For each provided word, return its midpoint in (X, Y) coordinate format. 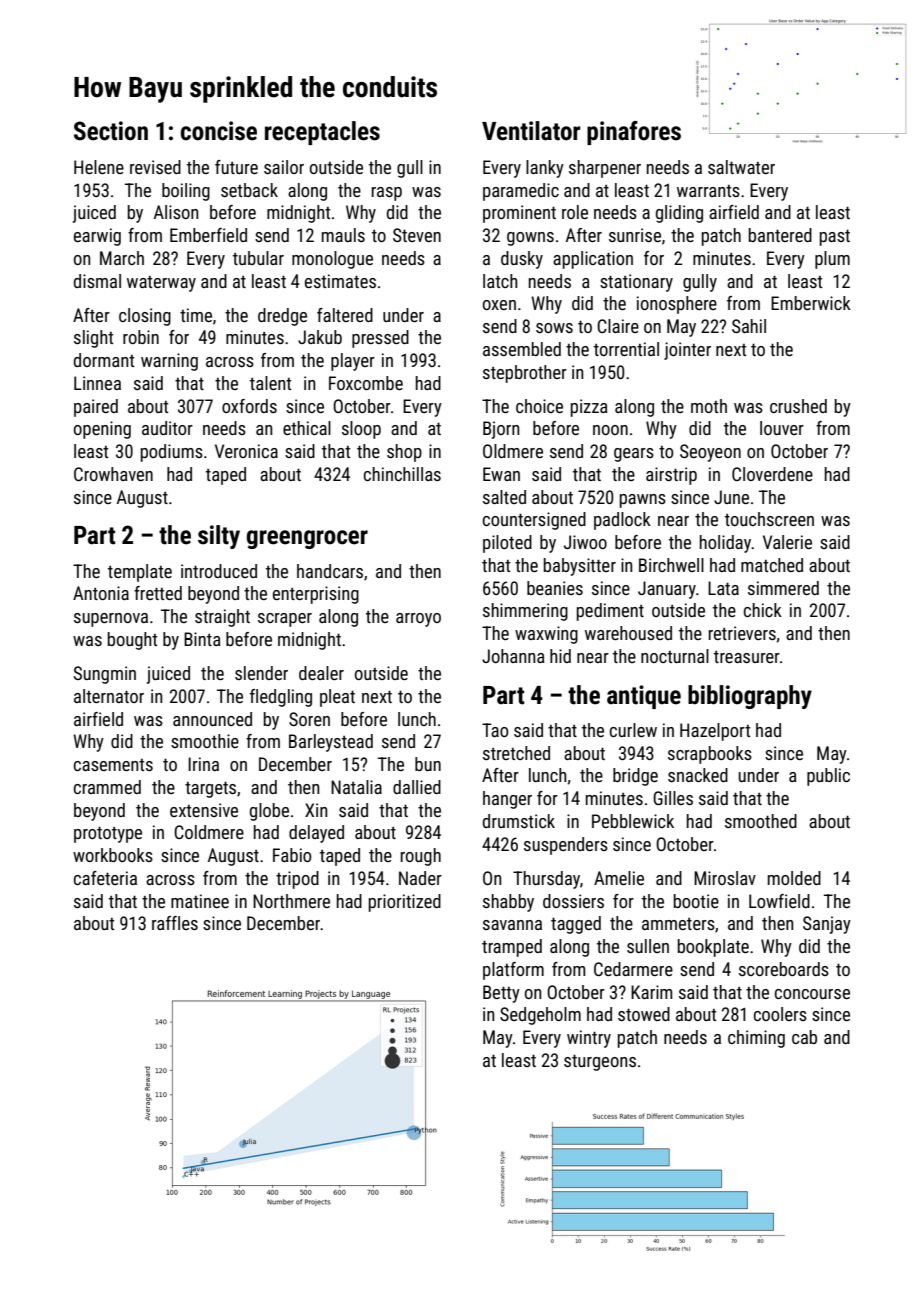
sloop (361, 430)
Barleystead (331, 743)
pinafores (634, 133)
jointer (687, 351)
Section (111, 131)
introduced (219, 571)
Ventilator (531, 131)
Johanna (513, 656)
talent (270, 383)
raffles (175, 923)
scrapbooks (710, 755)
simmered (783, 588)
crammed (107, 787)
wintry (589, 1039)
